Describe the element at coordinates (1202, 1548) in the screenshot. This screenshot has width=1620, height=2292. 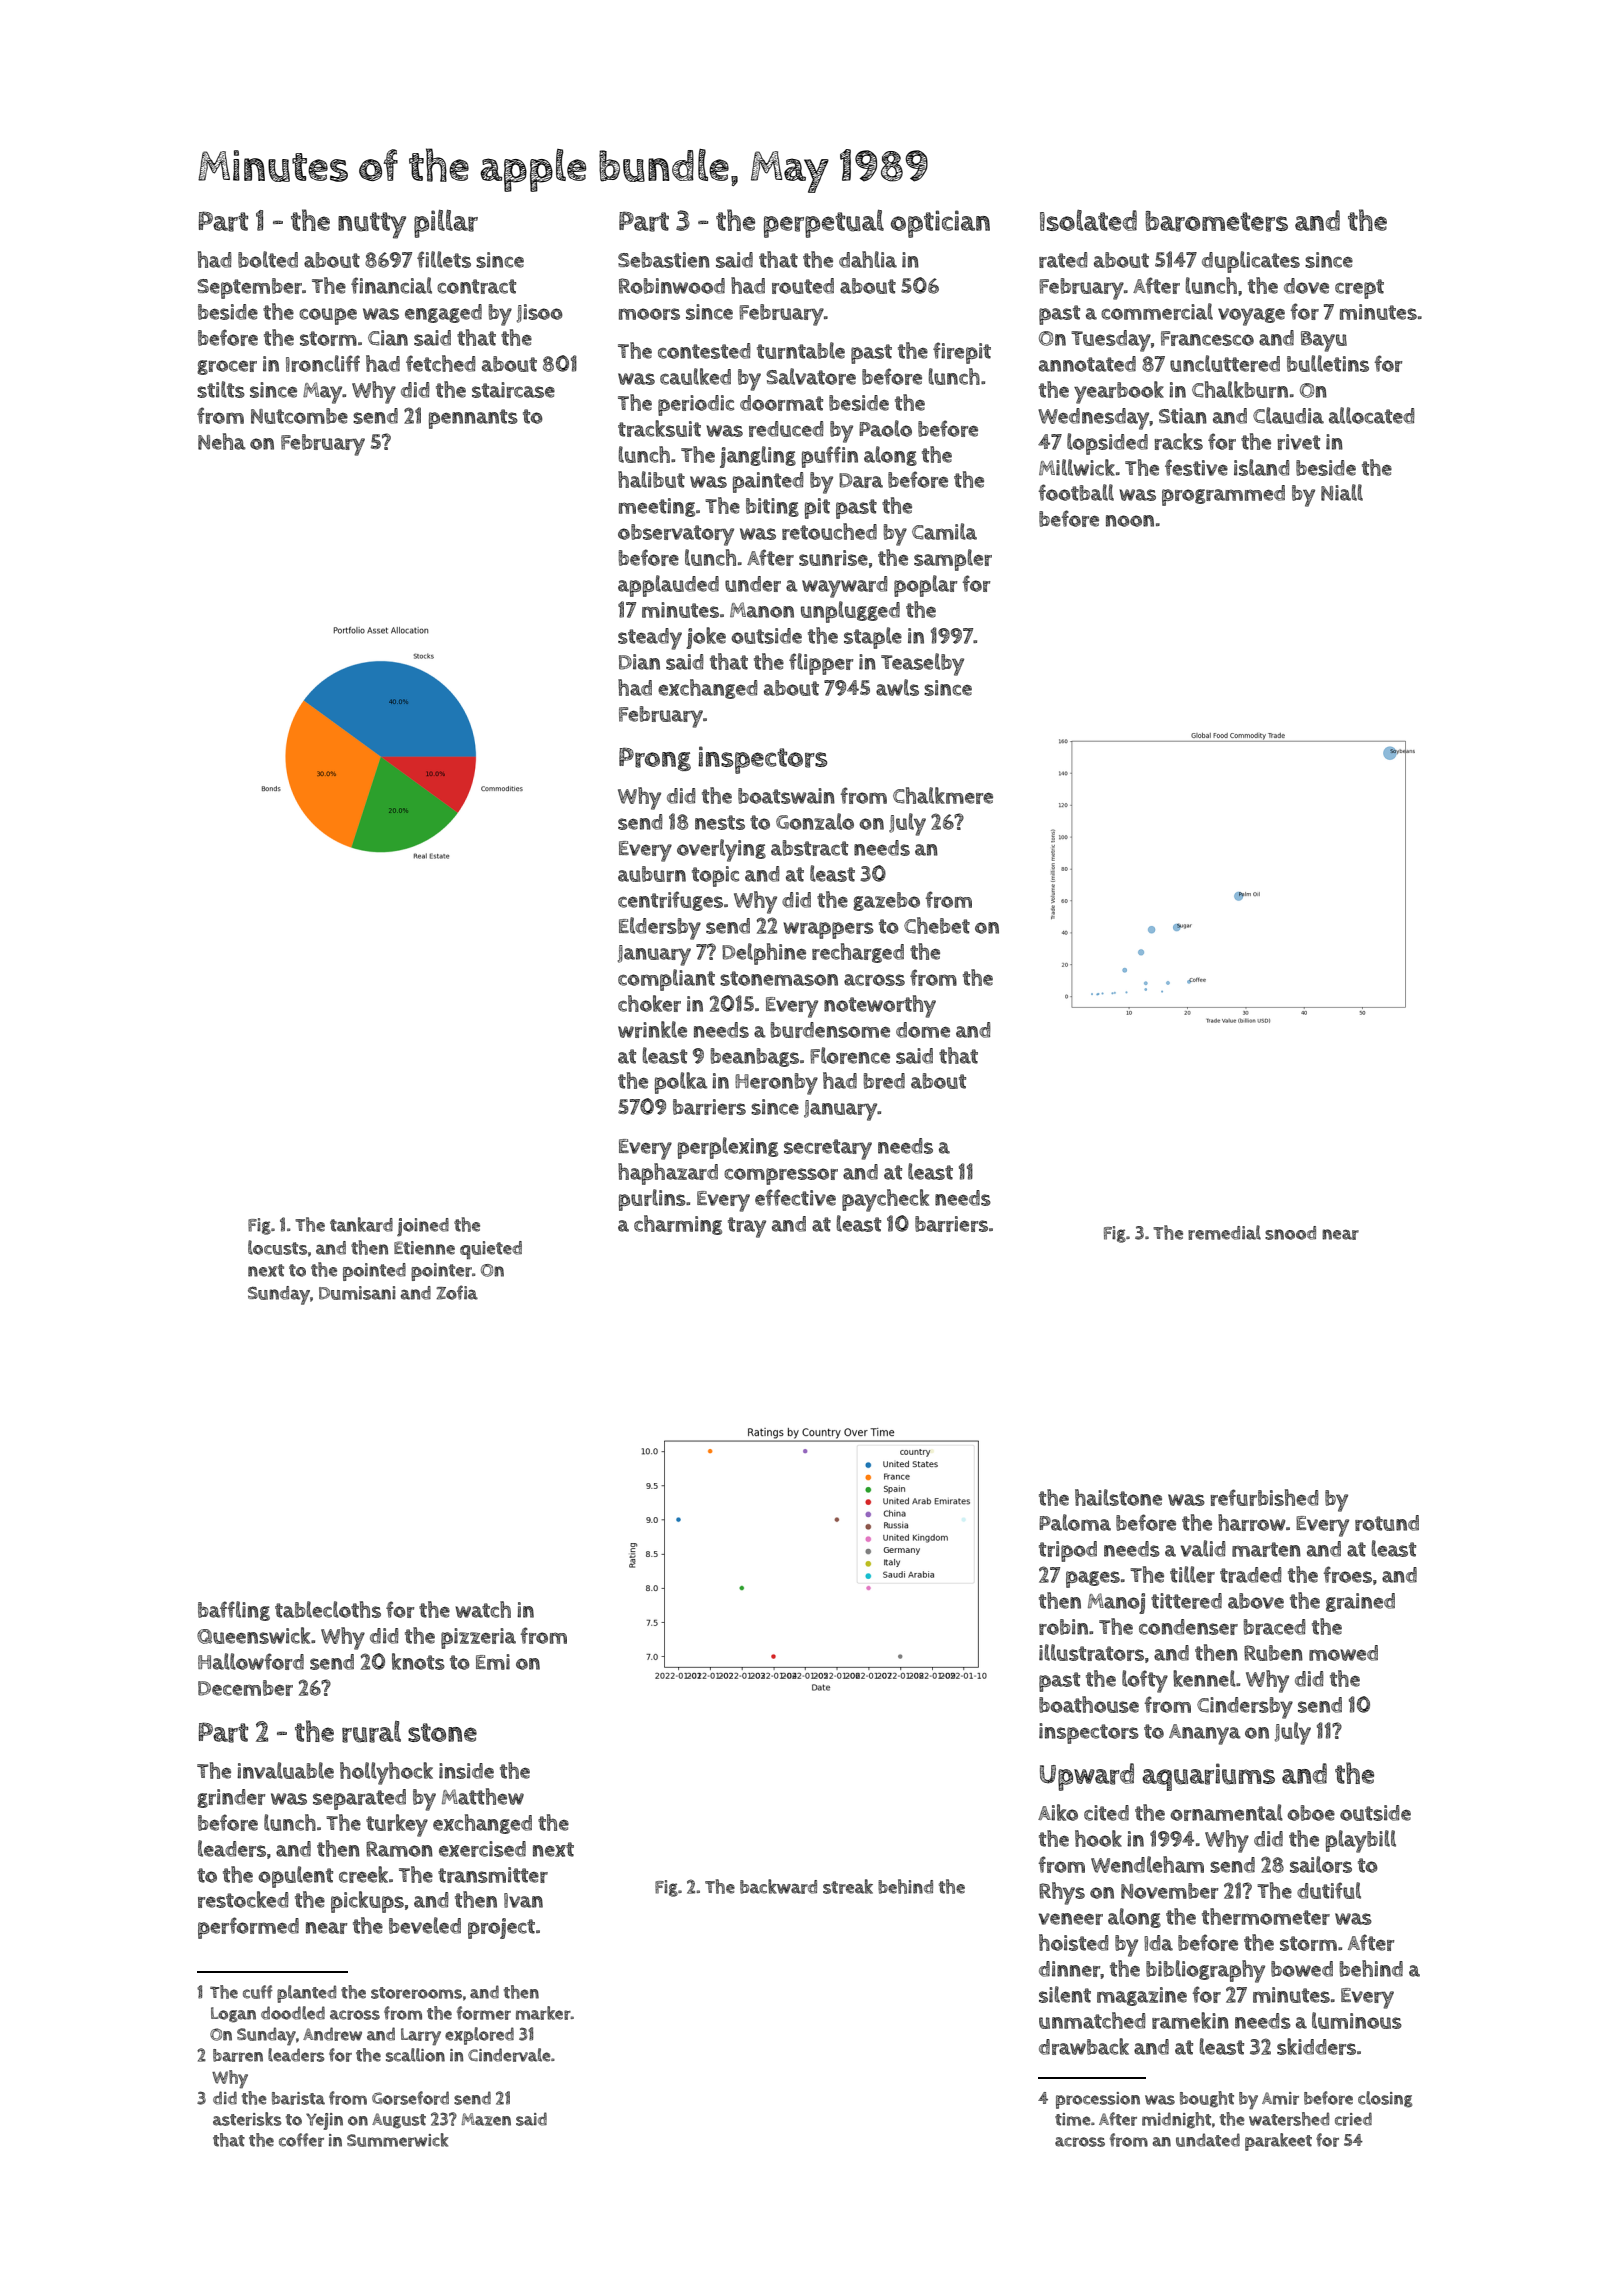
I see `valid` at that location.
